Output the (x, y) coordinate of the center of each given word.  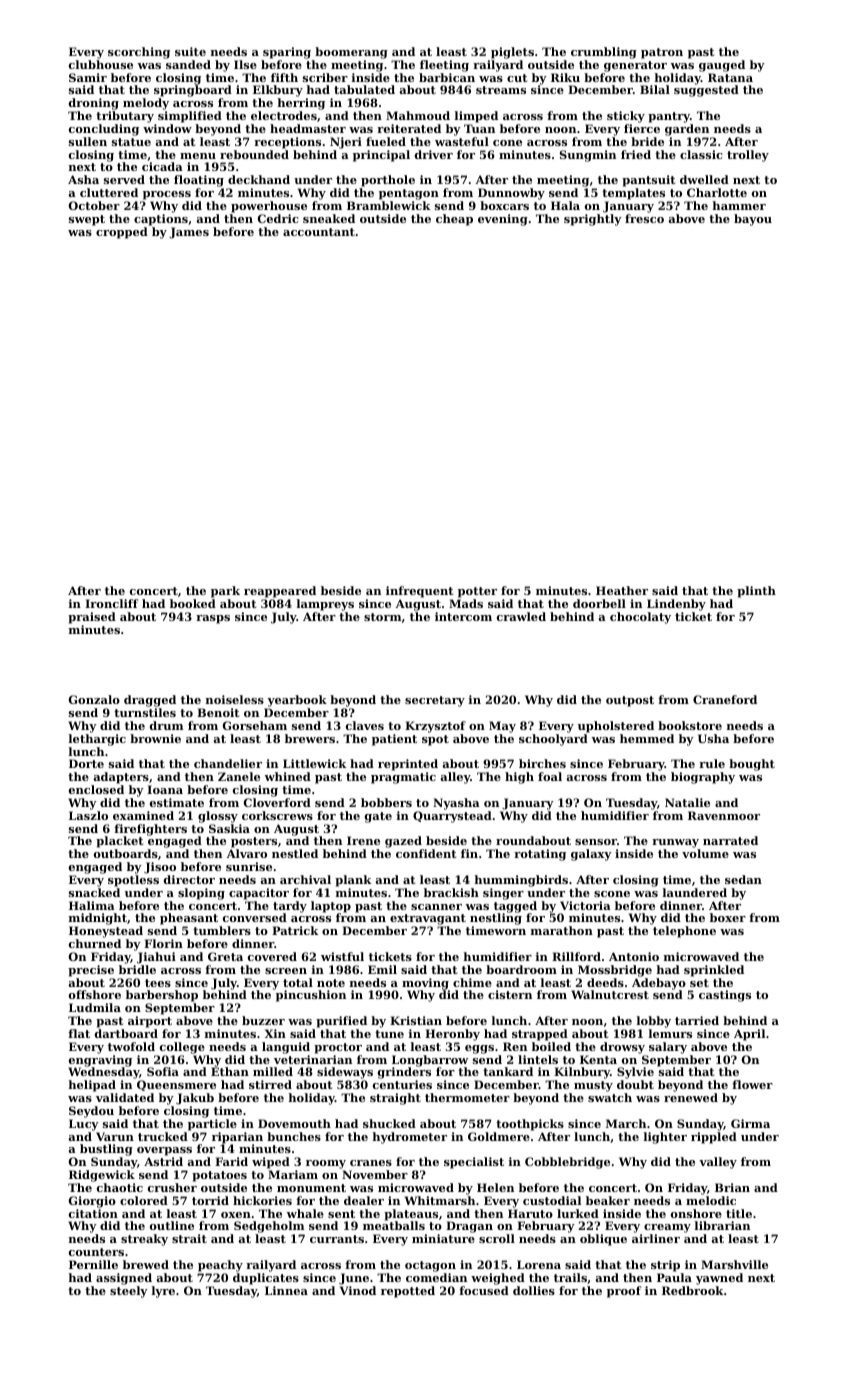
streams (501, 90)
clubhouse (101, 64)
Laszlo (88, 815)
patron (662, 53)
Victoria (585, 905)
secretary (435, 701)
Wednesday (103, 1073)
